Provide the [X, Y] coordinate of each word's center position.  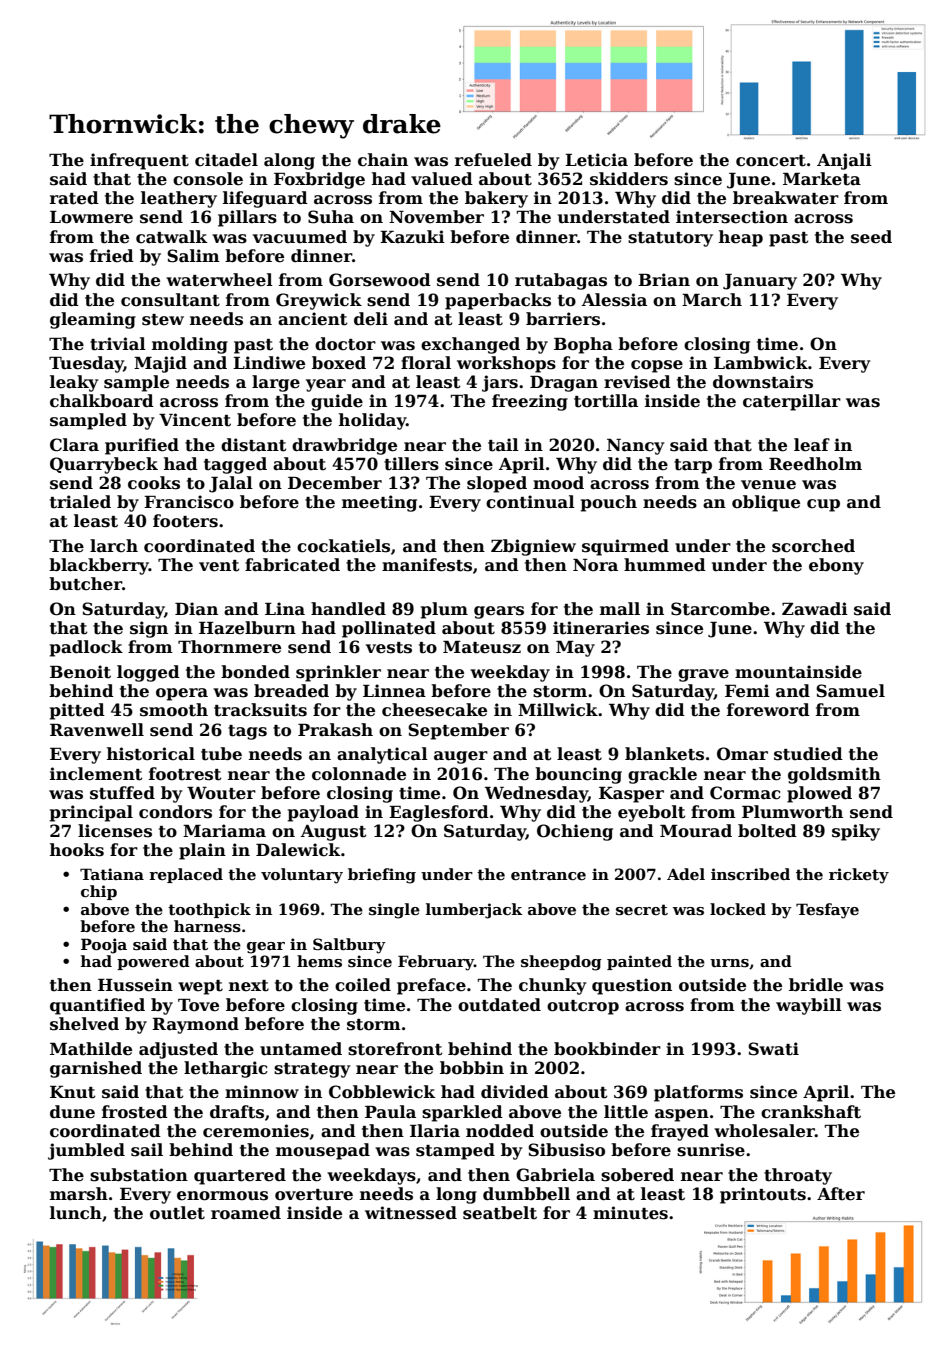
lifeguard [265, 199]
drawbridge [344, 446]
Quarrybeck [104, 465]
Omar [742, 754]
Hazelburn [247, 628]
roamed [246, 1213]
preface [431, 986]
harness [207, 926]
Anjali [844, 161]
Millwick [558, 710]
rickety [859, 876]
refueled [493, 160]
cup [823, 505]
